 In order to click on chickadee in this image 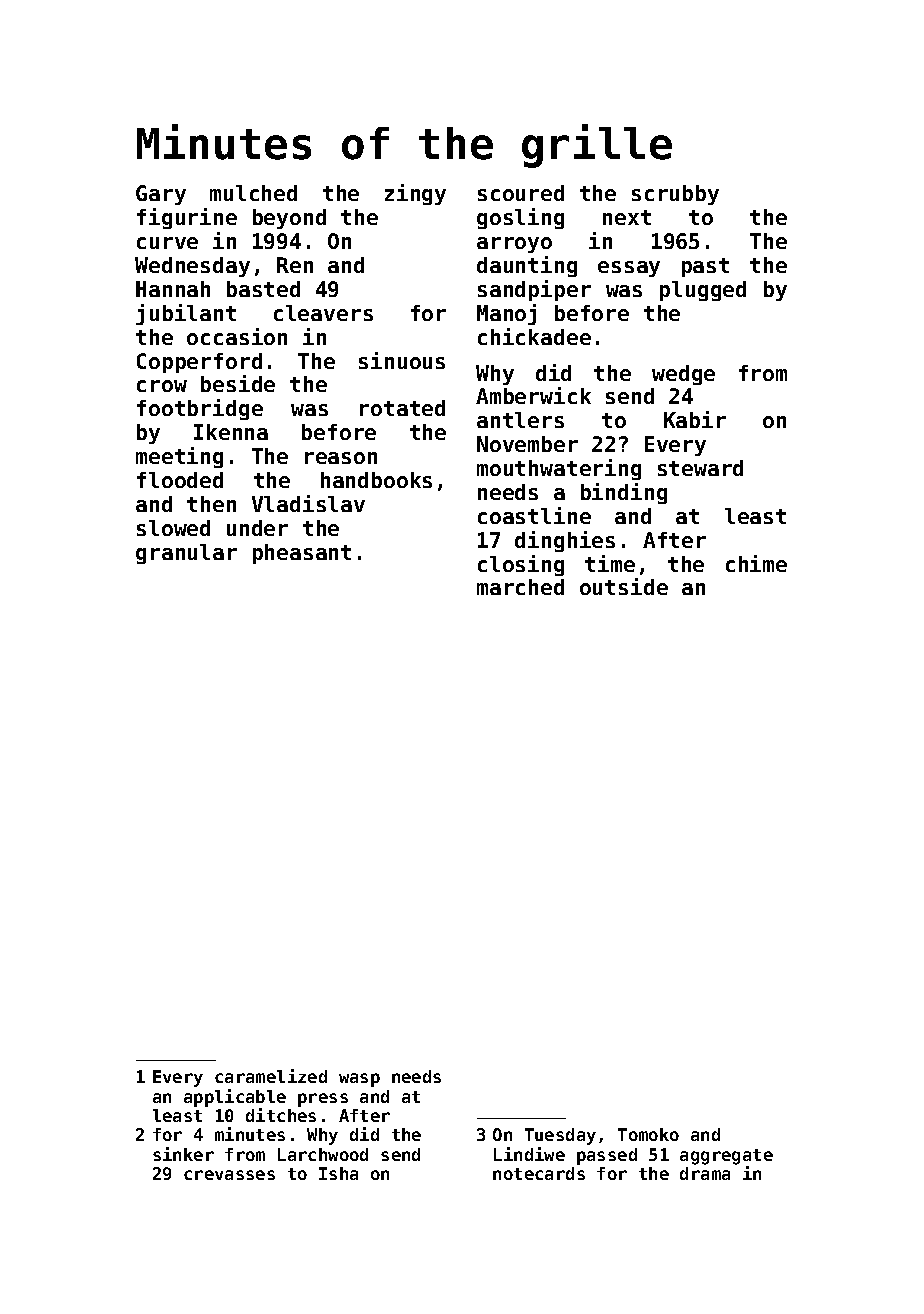, I will do `click(534, 336)`.
